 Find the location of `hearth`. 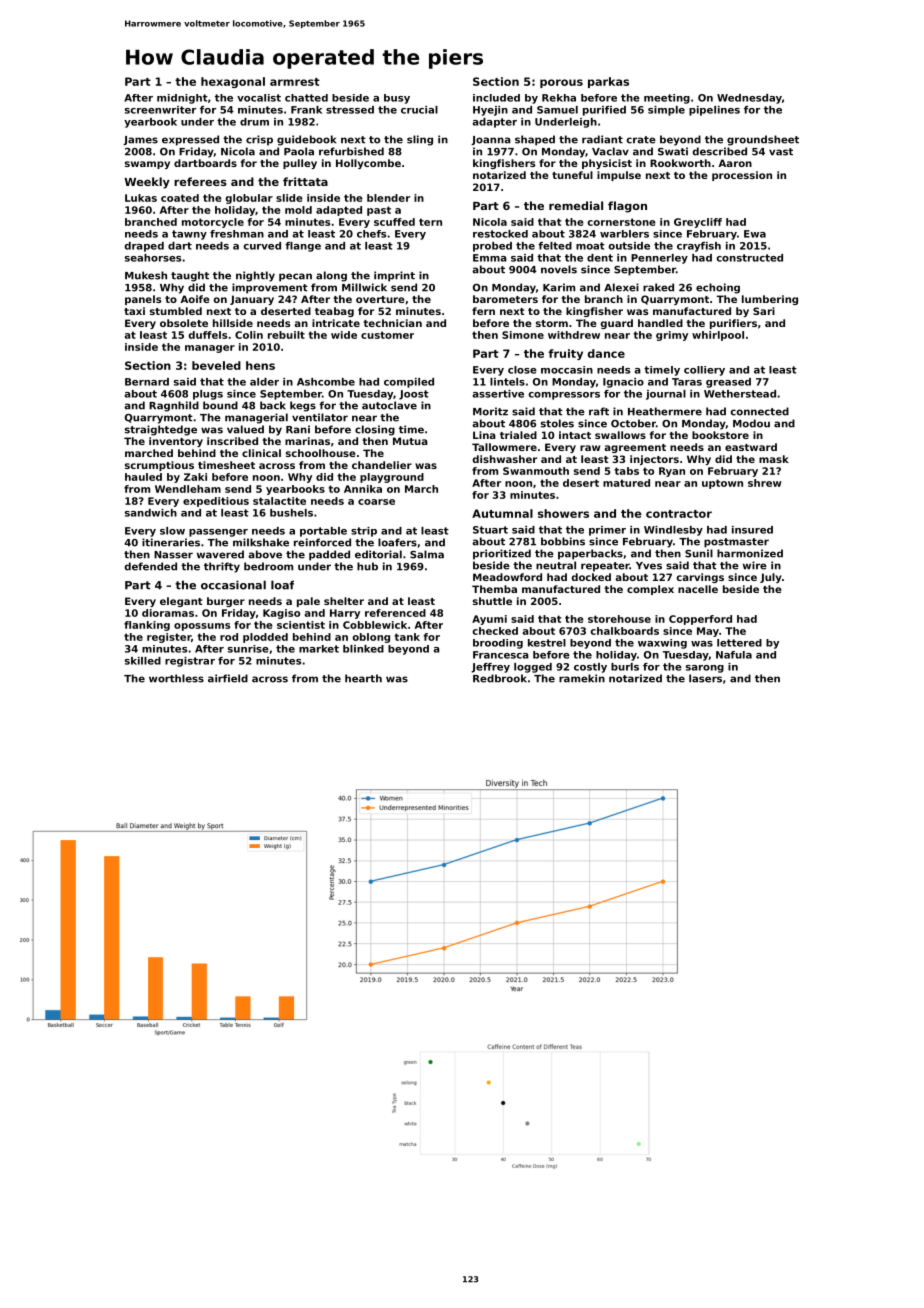

hearth is located at coordinates (363, 678).
